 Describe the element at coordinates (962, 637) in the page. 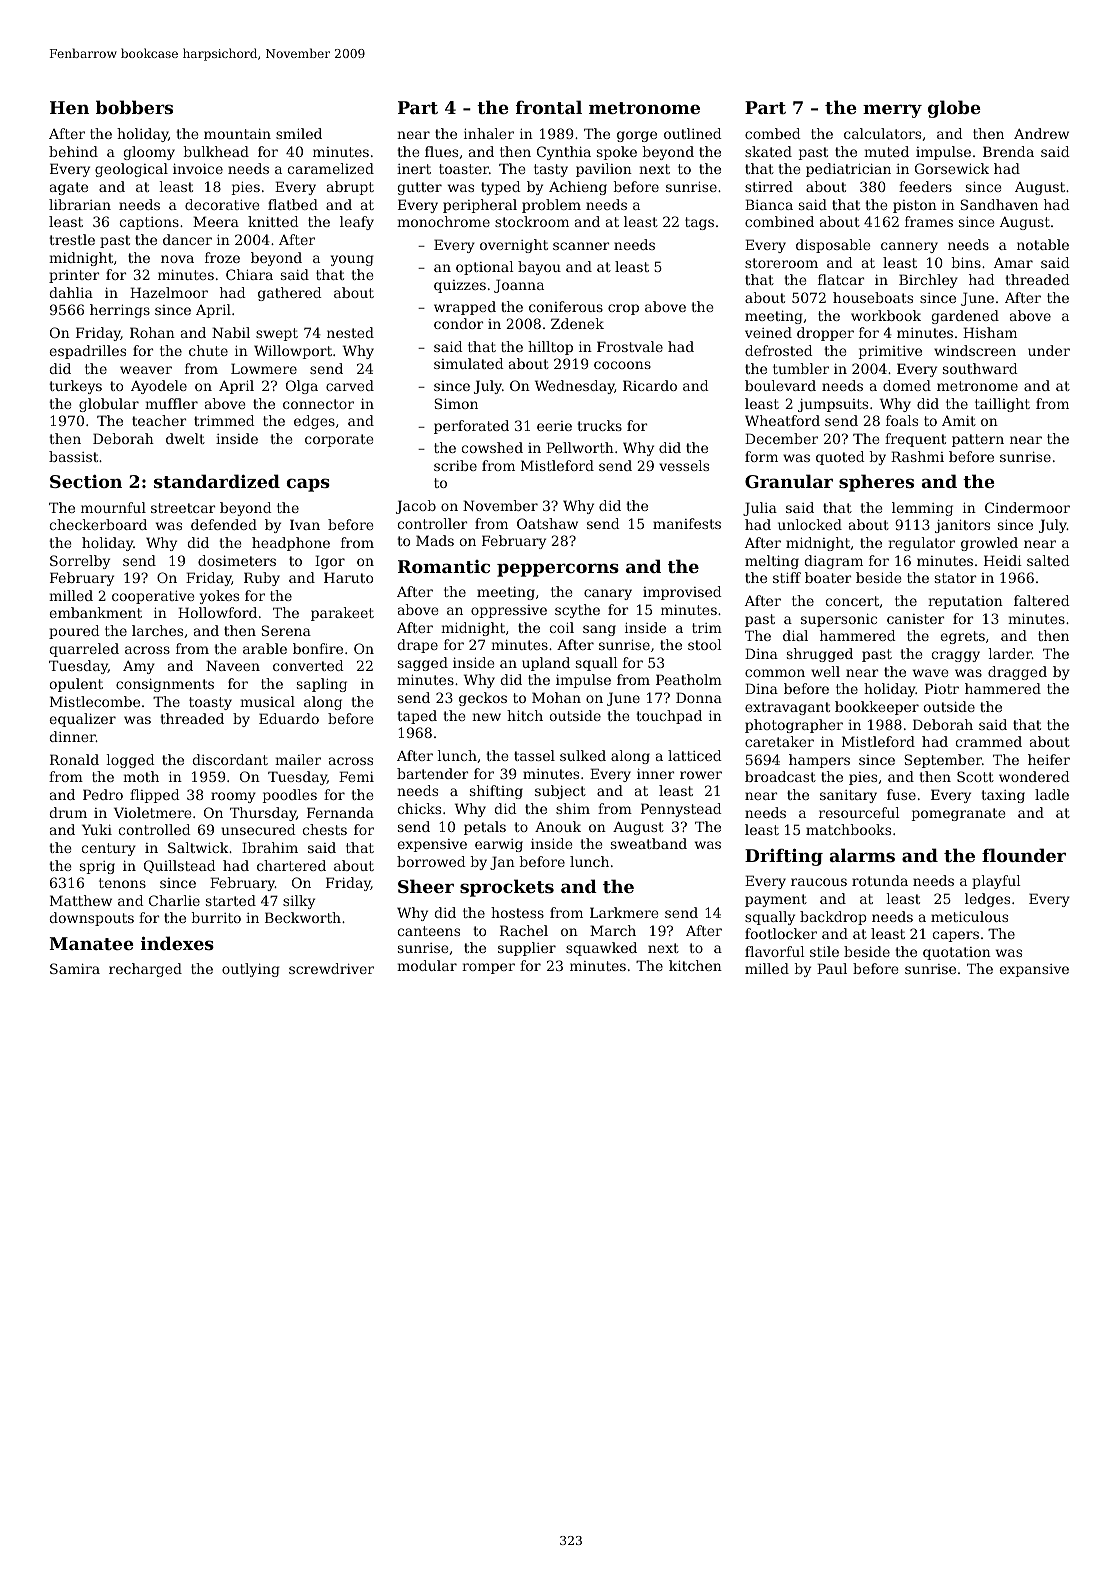

I see `egrets` at that location.
